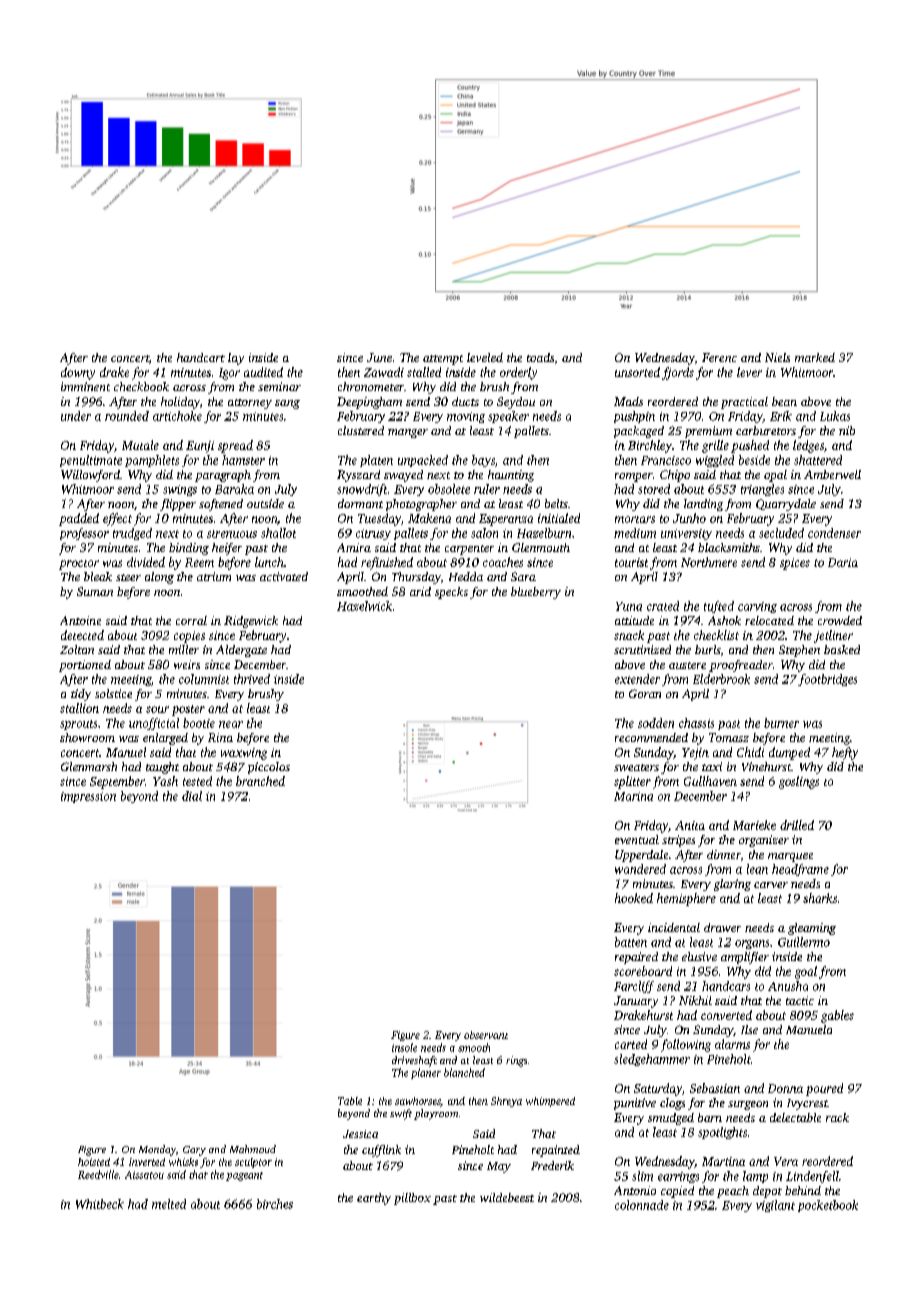 This document has width=924, height=1308. What do you see at coordinates (486, 1035) in the document?
I see `observant` at bounding box center [486, 1035].
